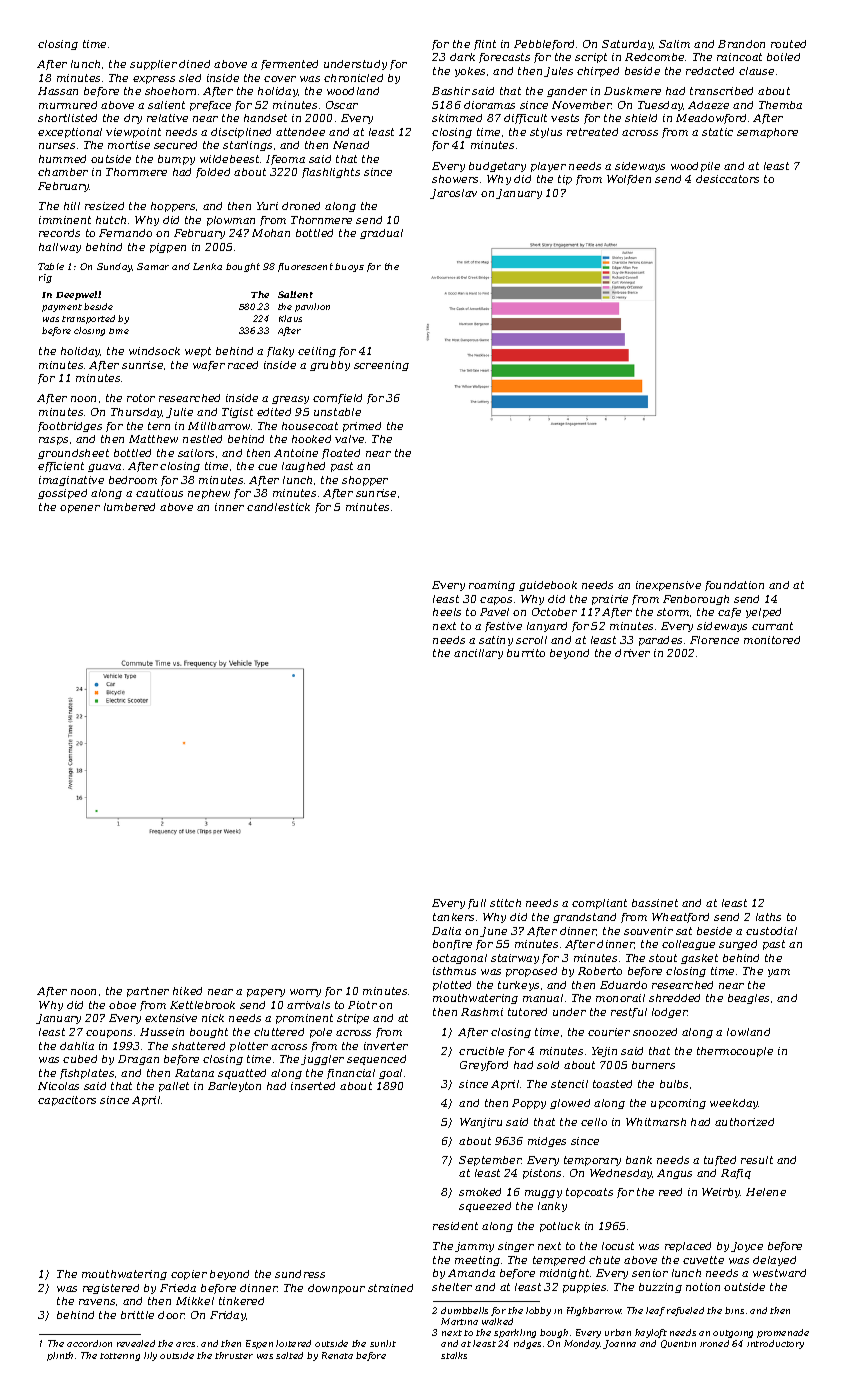 The height and width of the screenshot is (1400, 849). What do you see at coordinates (788, 44) in the screenshot?
I see `routed` at bounding box center [788, 44].
